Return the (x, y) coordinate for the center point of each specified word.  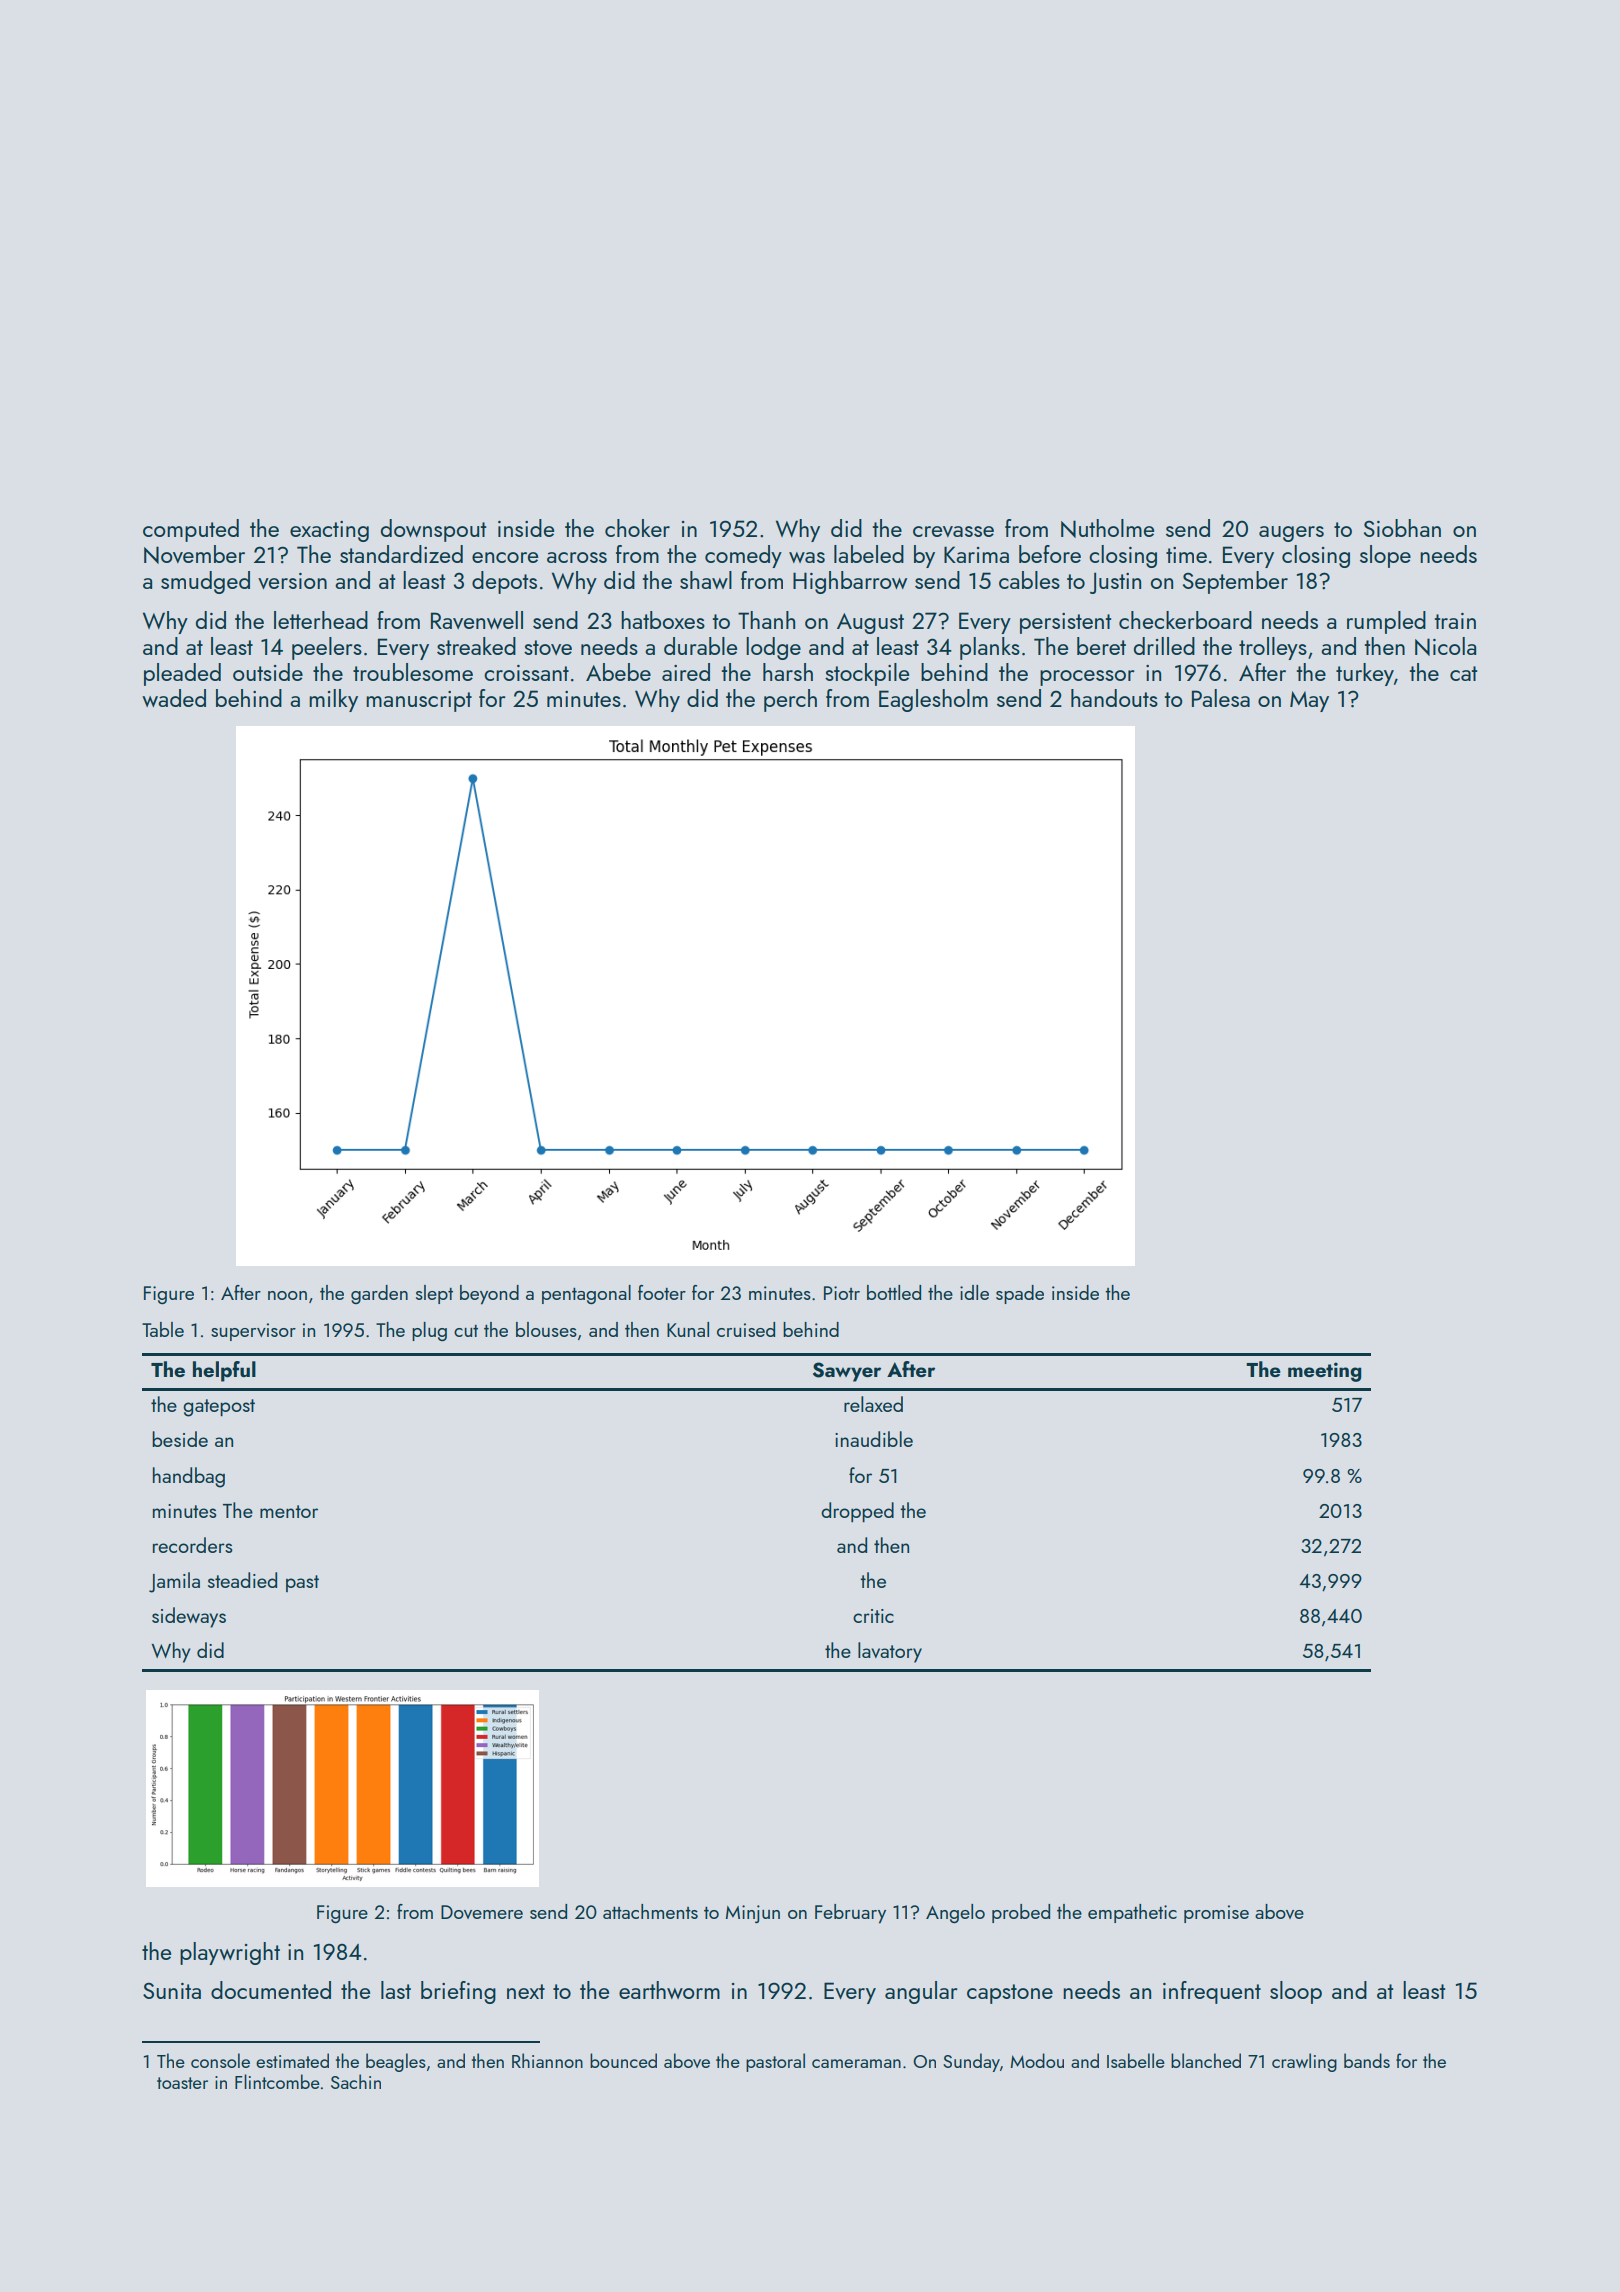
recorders (193, 1545)
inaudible (874, 1439)
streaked (476, 646)
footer (662, 1292)
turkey (1365, 674)
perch (790, 700)
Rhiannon (547, 2060)
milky (333, 700)
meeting (1325, 1372)
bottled (894, 1292)
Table (163, 1329)
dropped (857, 1512)
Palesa (1221, 698)
